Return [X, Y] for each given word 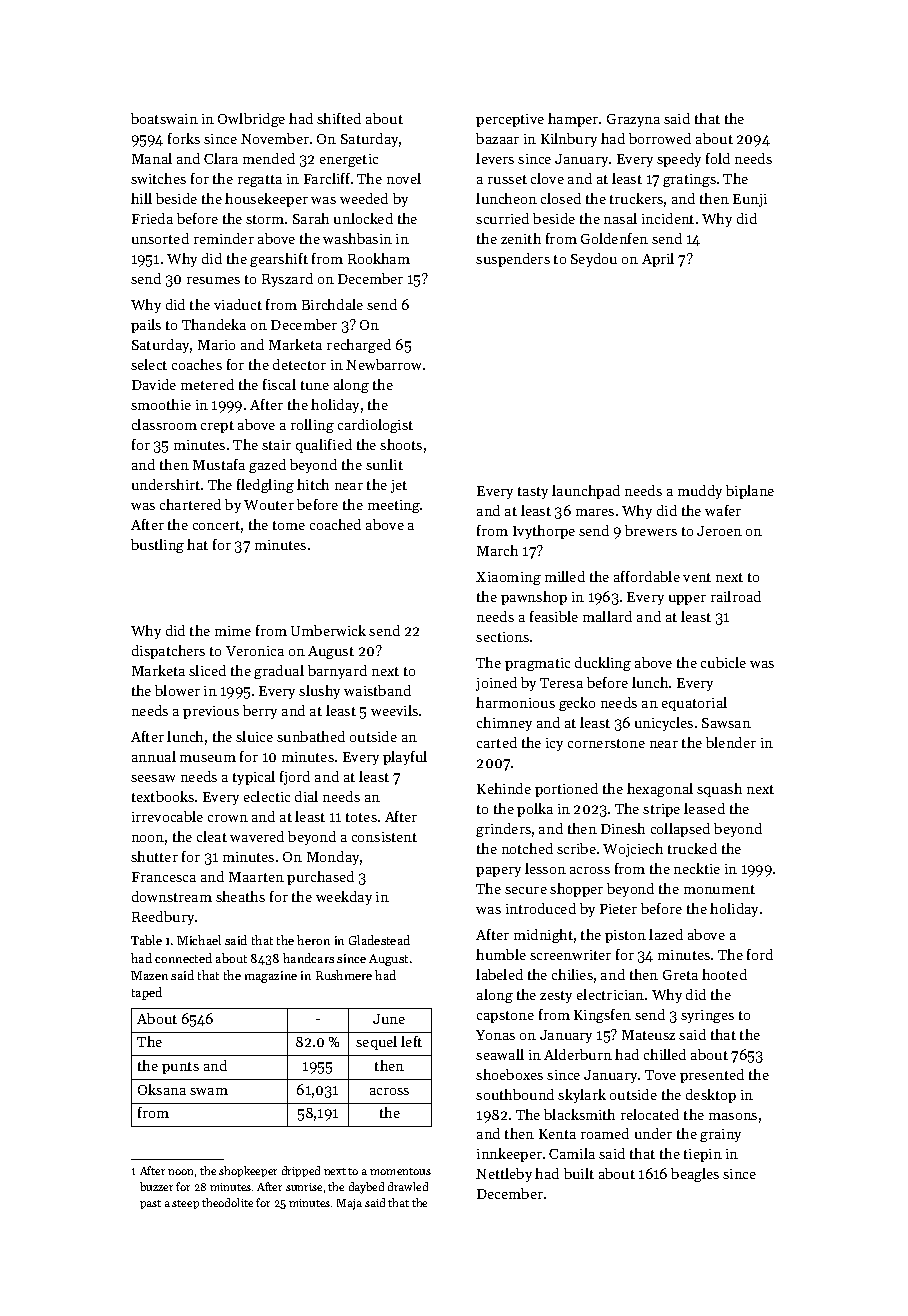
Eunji [750, 200]
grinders [503, 830]
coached [335, 524]
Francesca [164, 877]
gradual [279, 672]
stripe [661, 810]
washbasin [357, 238]
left [411, 1041]
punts [180, 1068]
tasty [533, 493]
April [658, 260]
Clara [221, 158]
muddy [700, 492]
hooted [724, 974]
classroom [164, 424]
